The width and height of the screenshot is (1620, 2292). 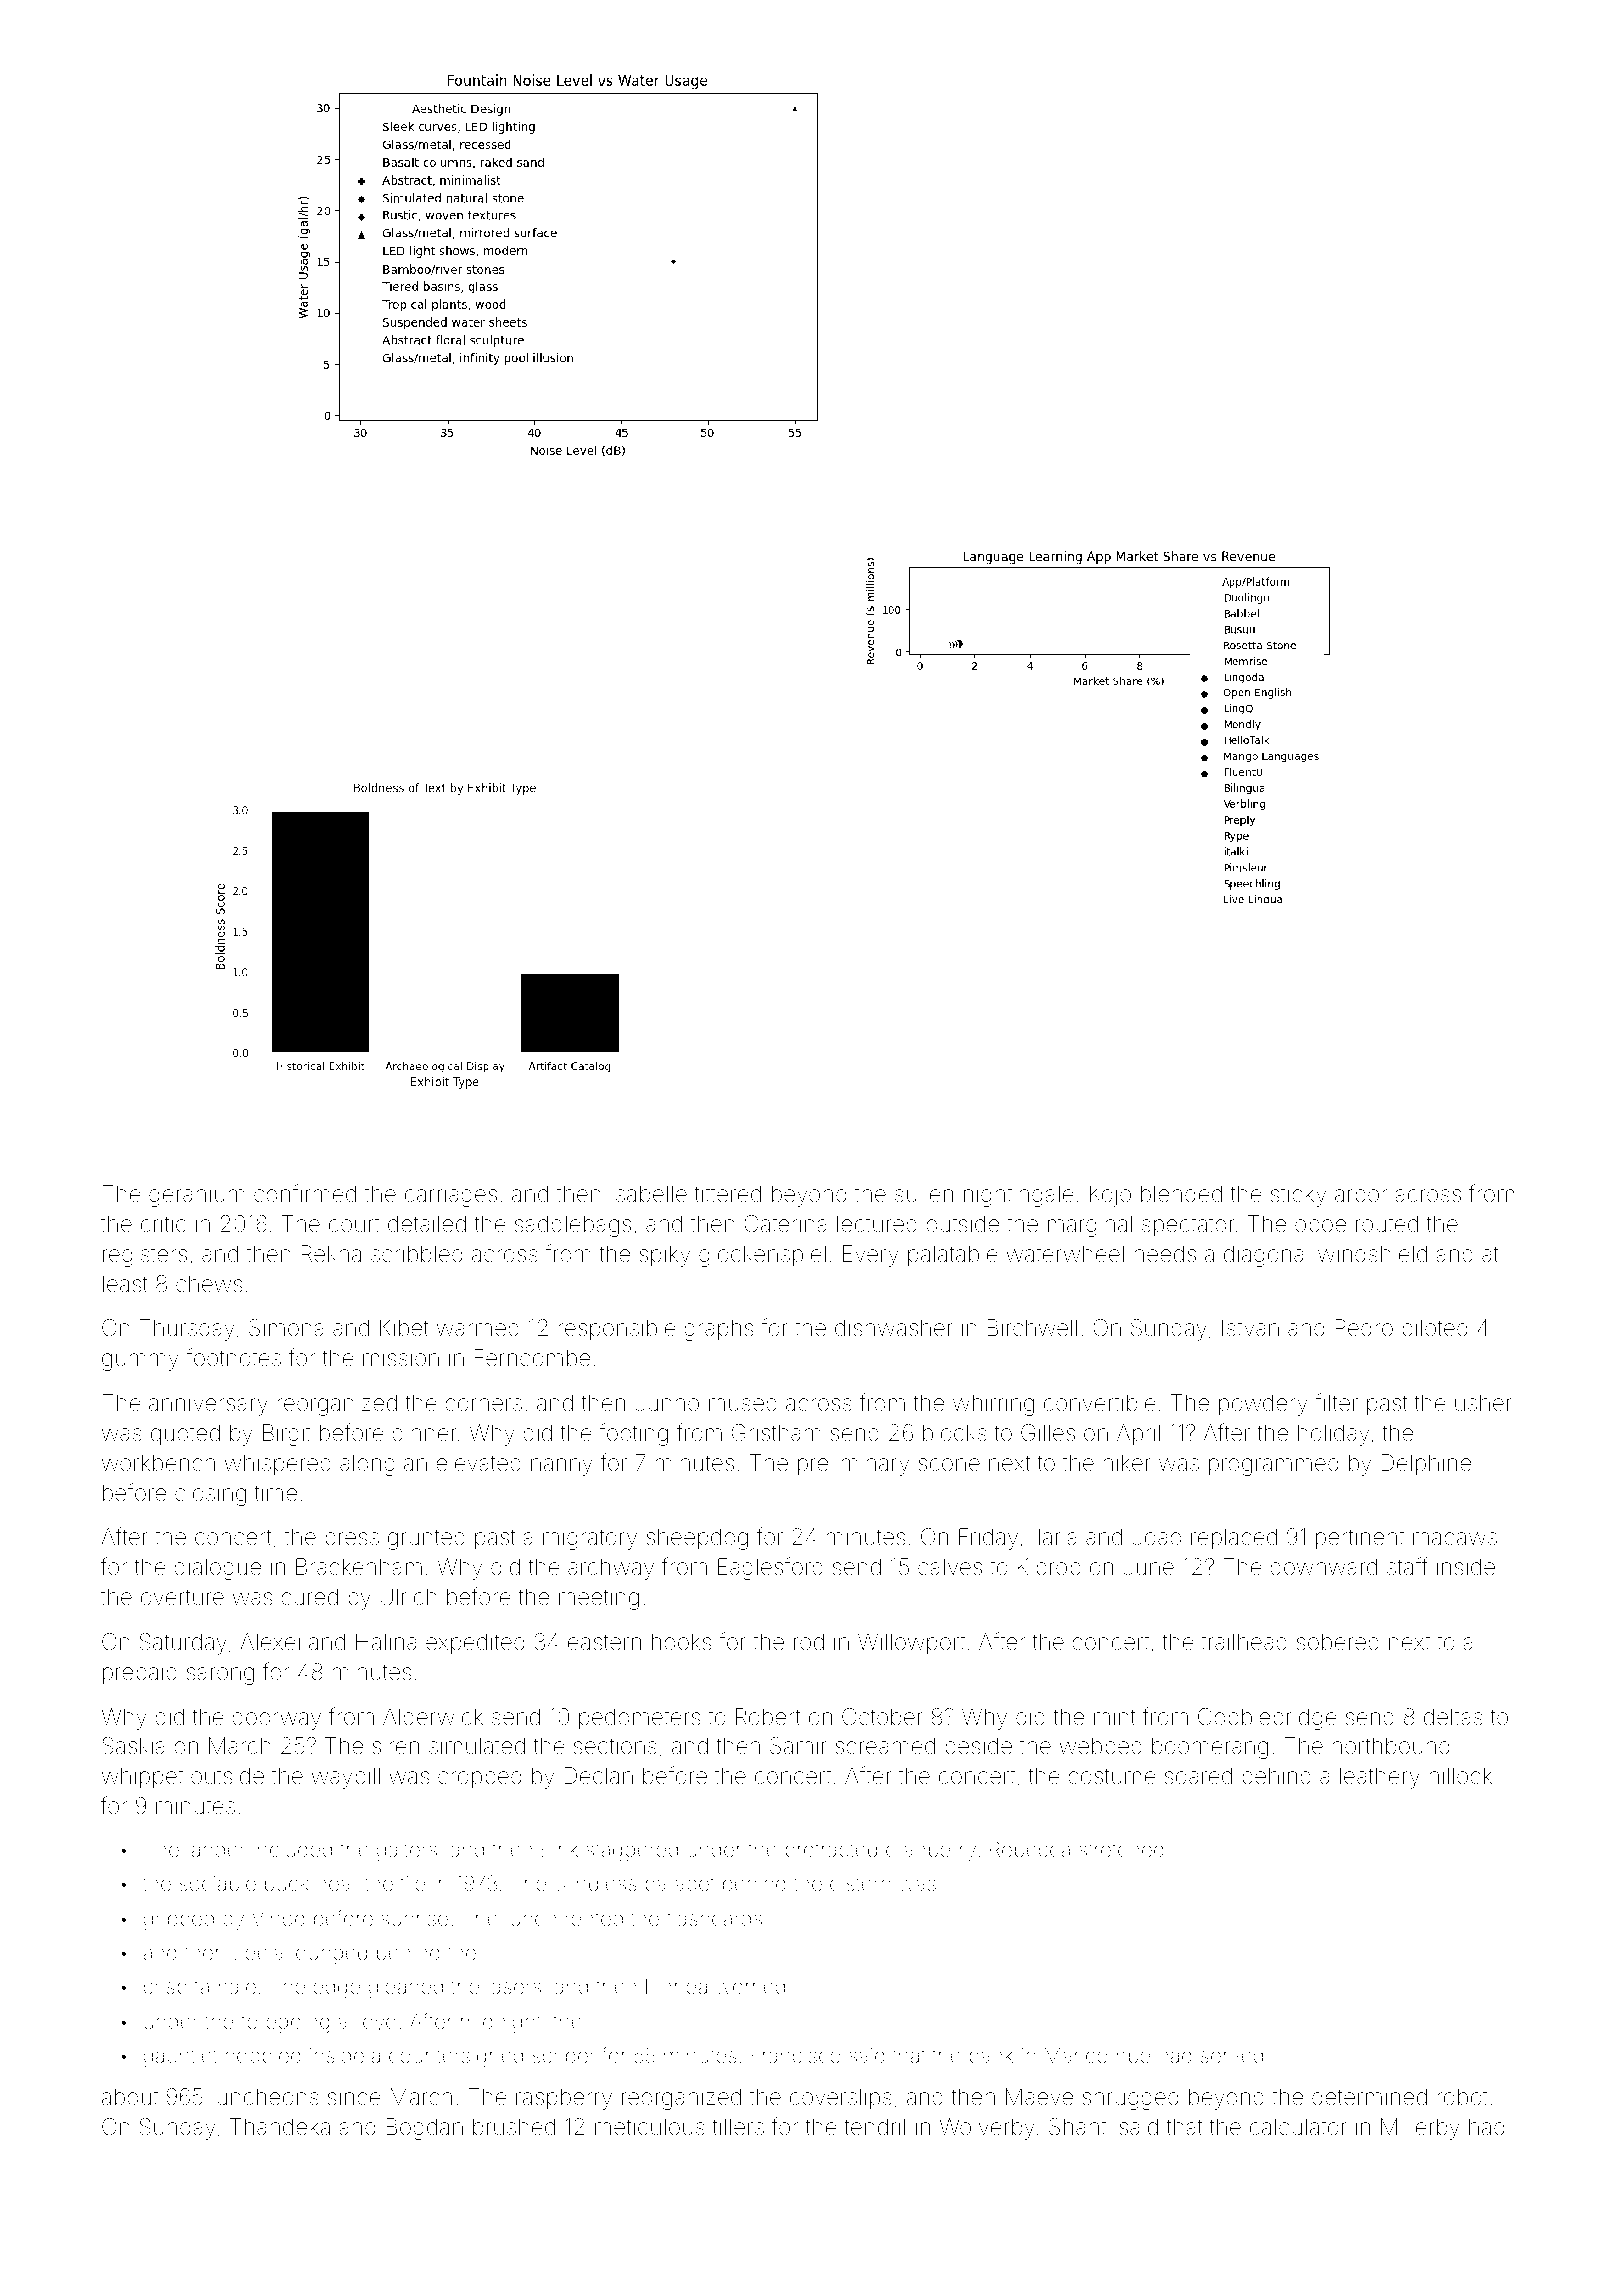 What do you see at coordinates (140, 1674) in the screenshot?
I see `prepaid` at bounding box center [140, 1674].
